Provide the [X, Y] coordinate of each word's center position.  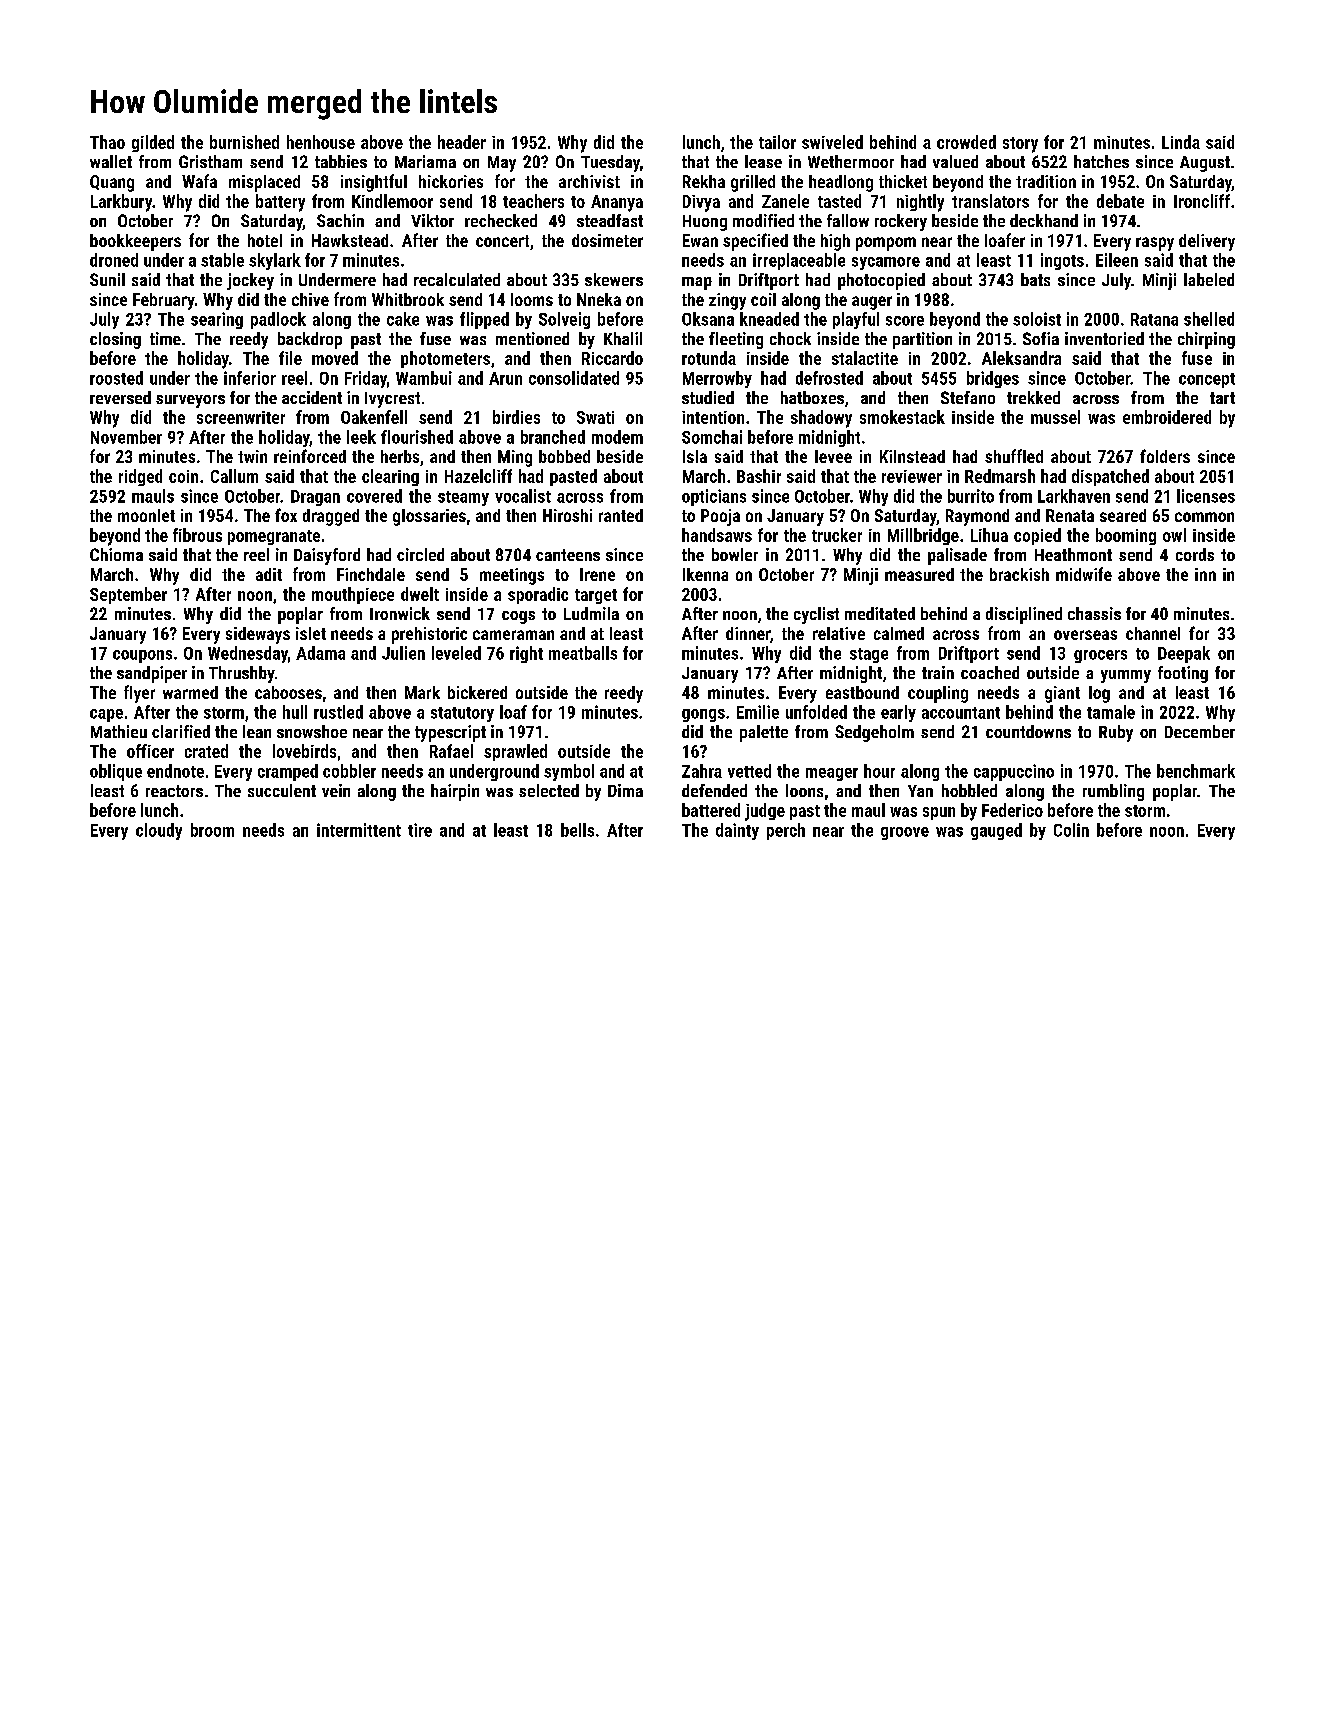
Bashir [759, 476]
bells [577, 830]
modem [617, 437]
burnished [244, 142]
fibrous [197, 535]
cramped [288, 772]
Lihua [989, 535]
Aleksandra [1021, 358]
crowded [966, 142]
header [462, 142]
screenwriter [241, 417]
